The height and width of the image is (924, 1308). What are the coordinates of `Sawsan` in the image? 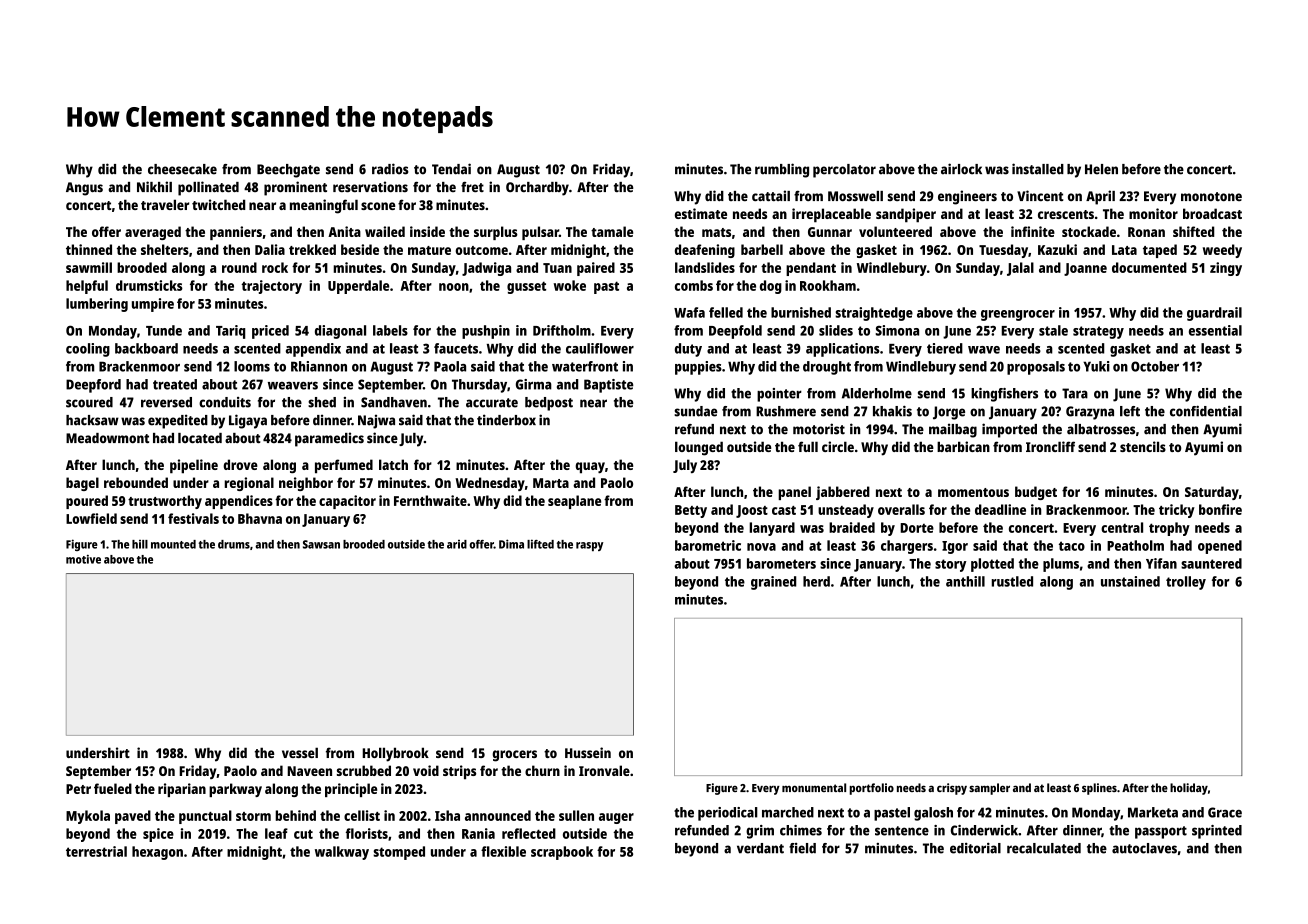 It's located at (321, 544).
